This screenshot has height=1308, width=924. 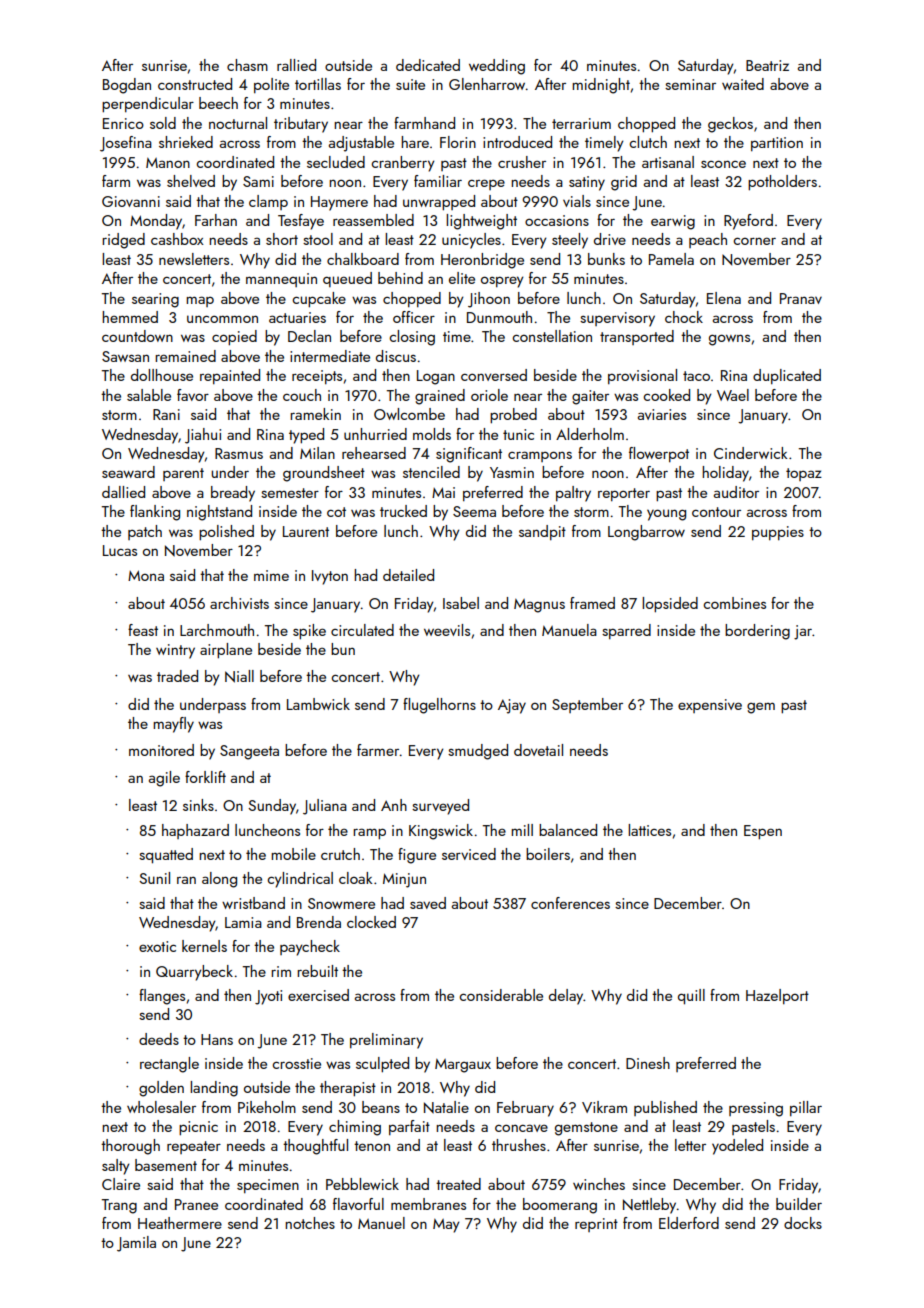 What do you see at coordinates (400, 278) in the screenshot?
I see `behind` at bounding box center [400, 278].
